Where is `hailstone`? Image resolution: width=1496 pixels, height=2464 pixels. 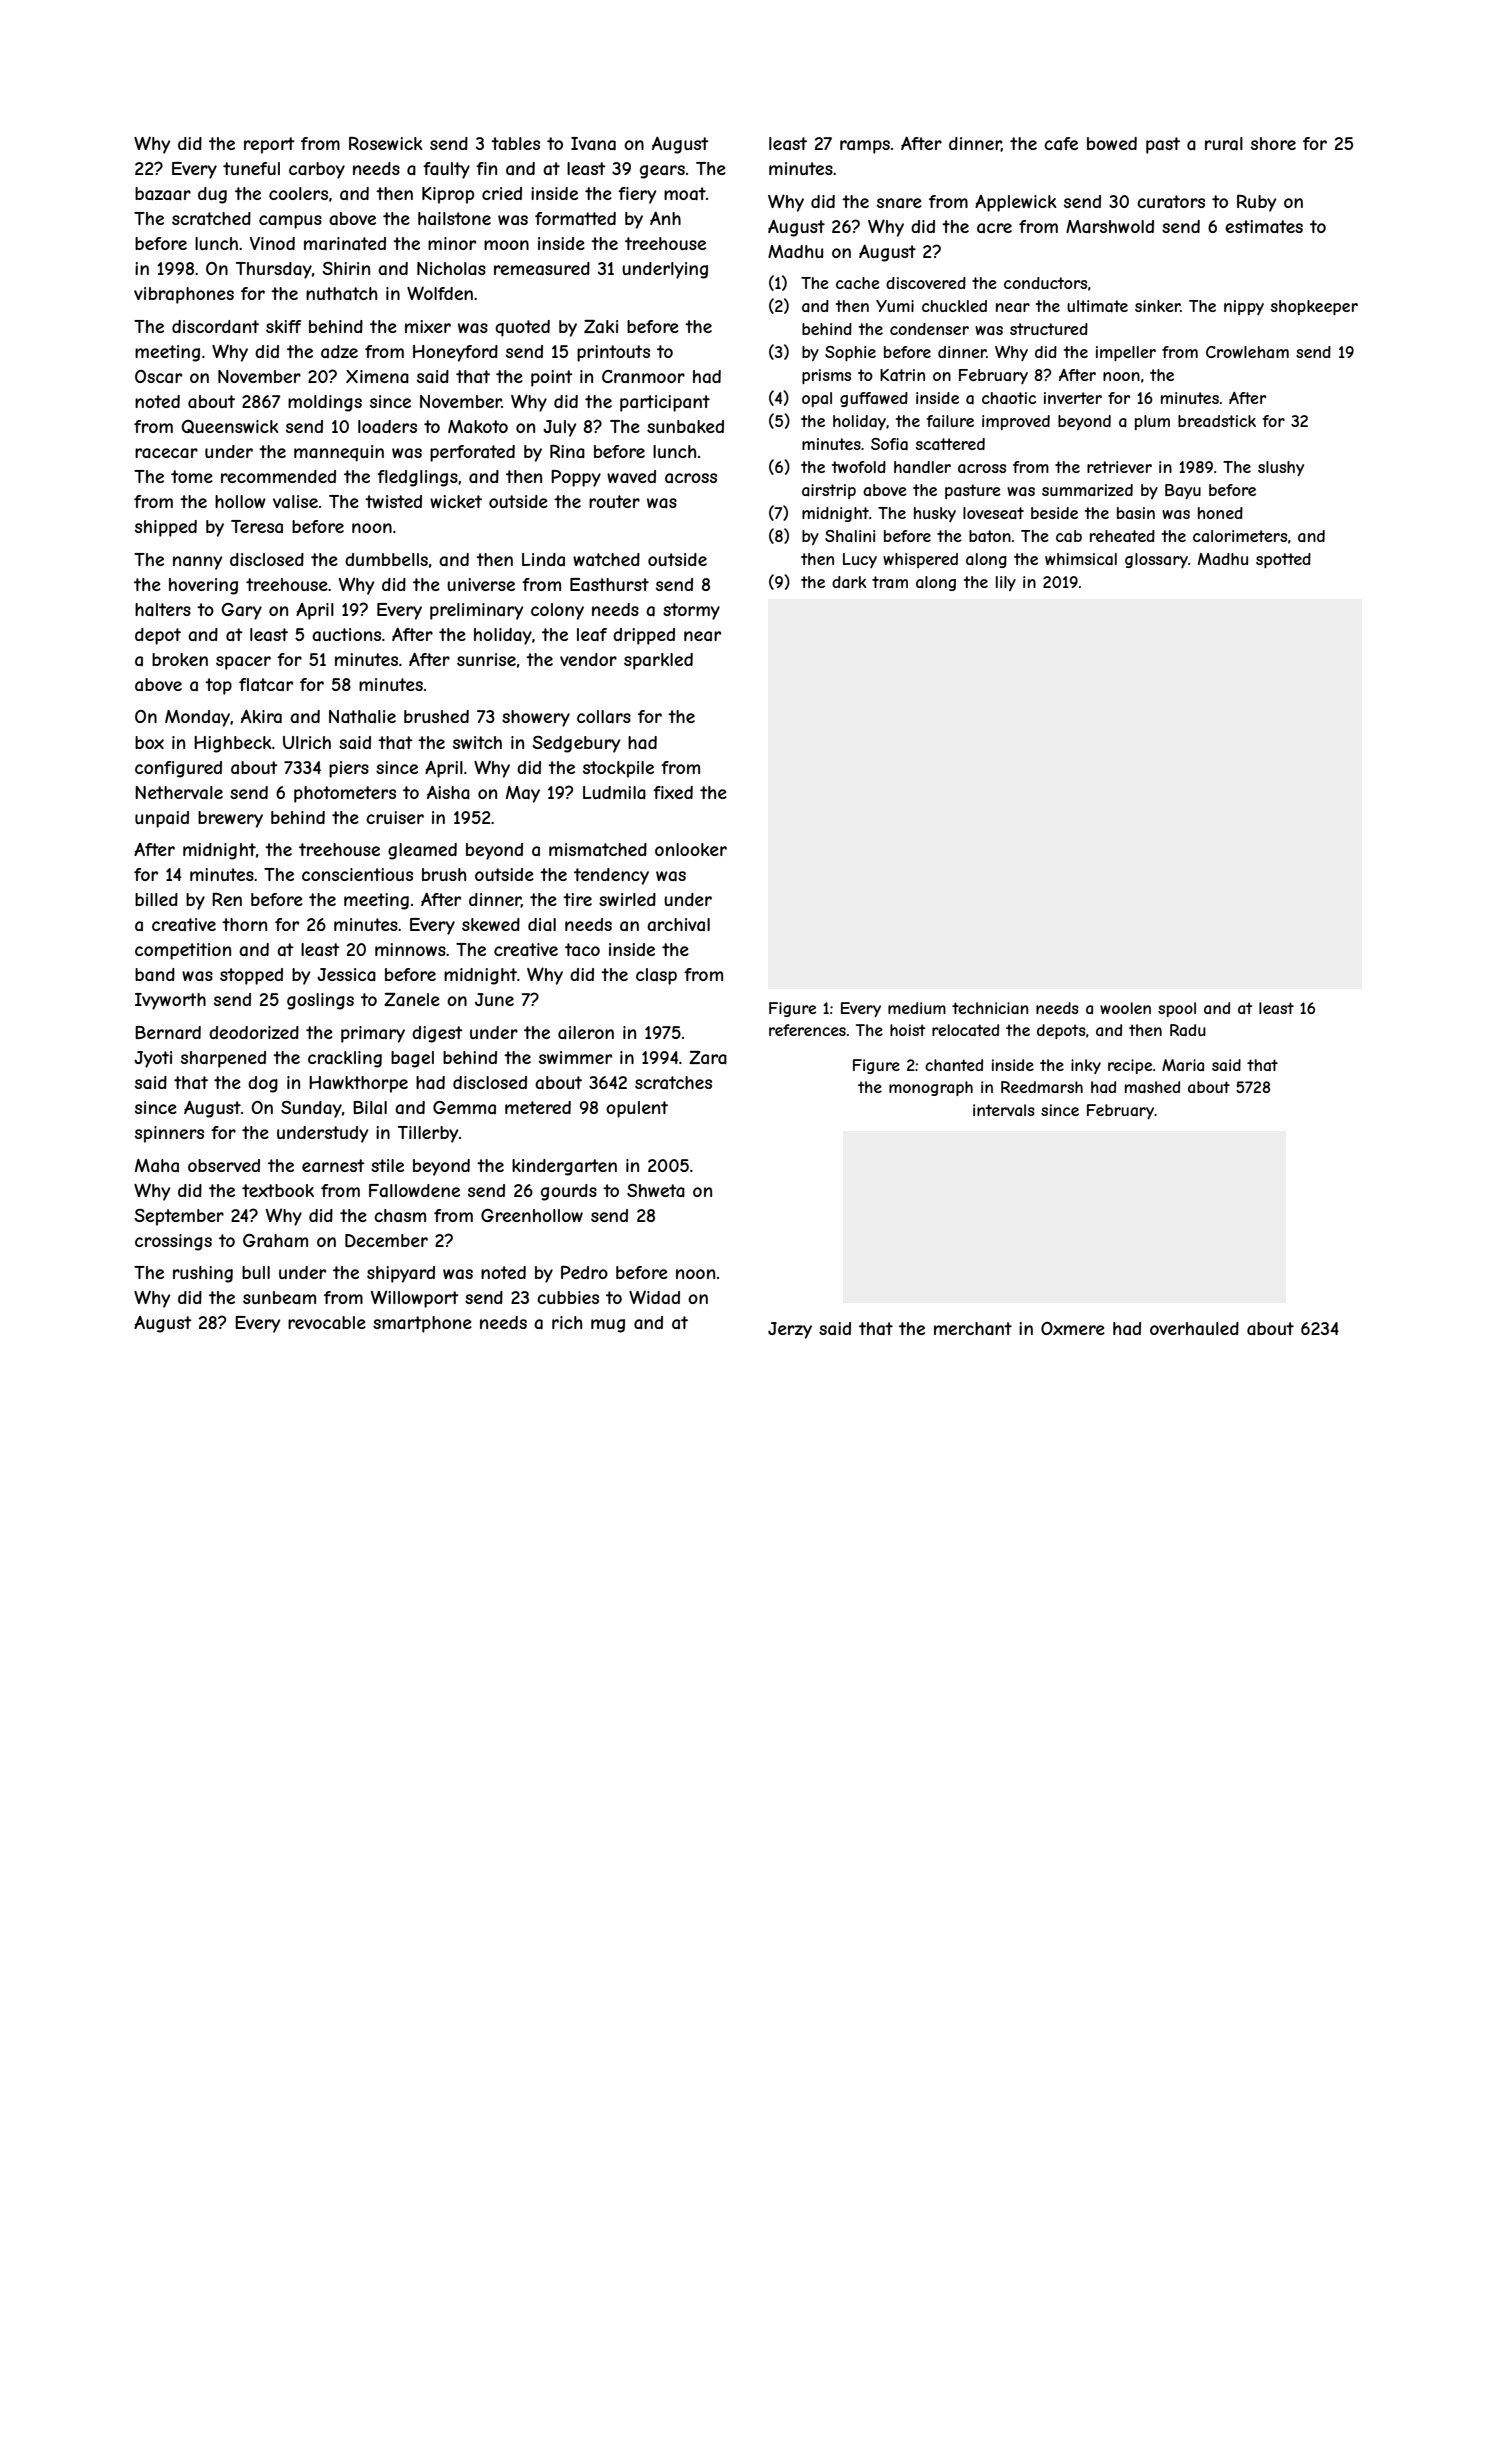 hailstone is located at coordinates (454, 218).
